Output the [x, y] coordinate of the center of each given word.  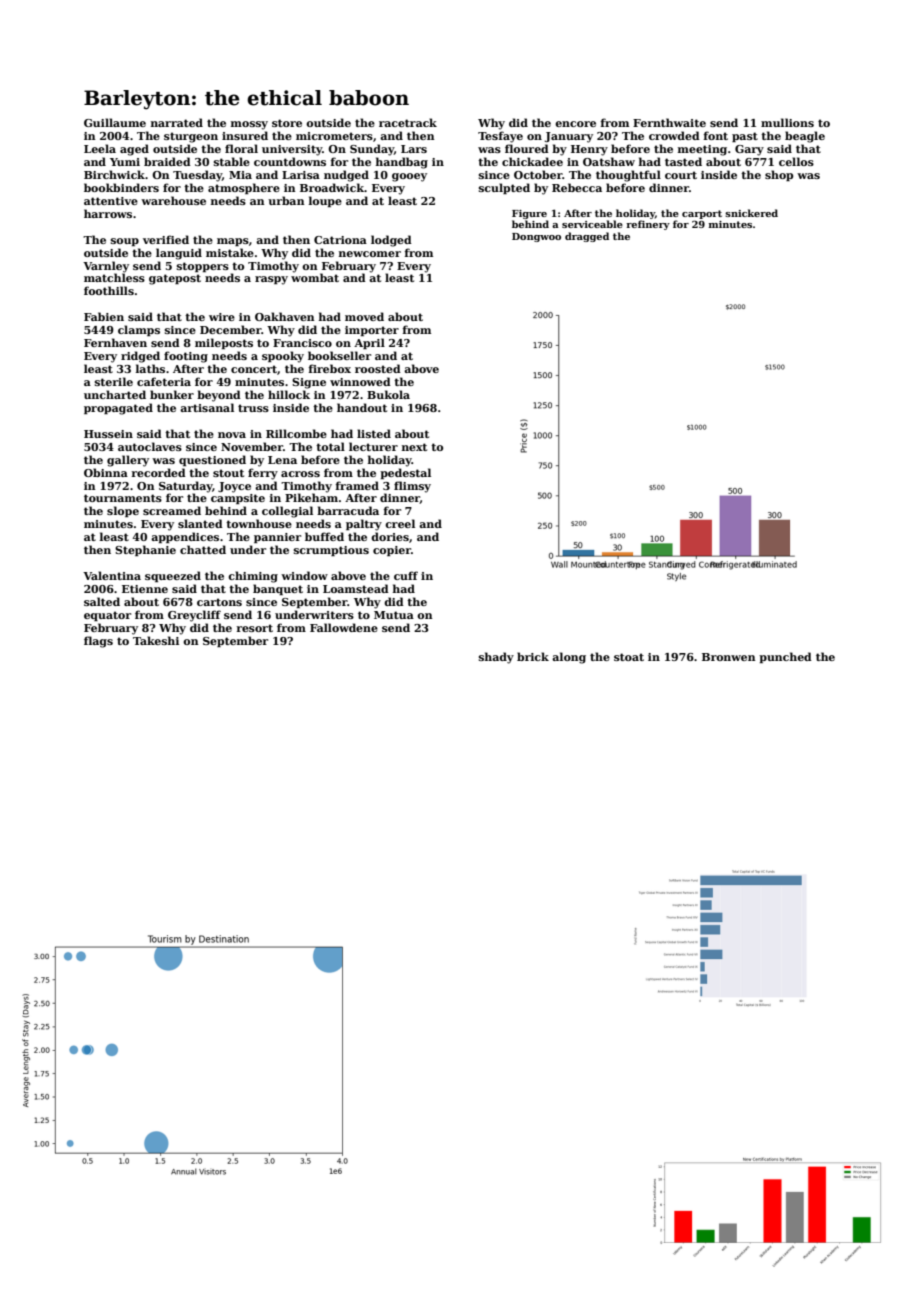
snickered [751, 213]
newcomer [370, 254]
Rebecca [577, 187]
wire [222, 317]
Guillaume [115, 122]
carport [702, 214]
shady [496, 658]
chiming [253, 577]
